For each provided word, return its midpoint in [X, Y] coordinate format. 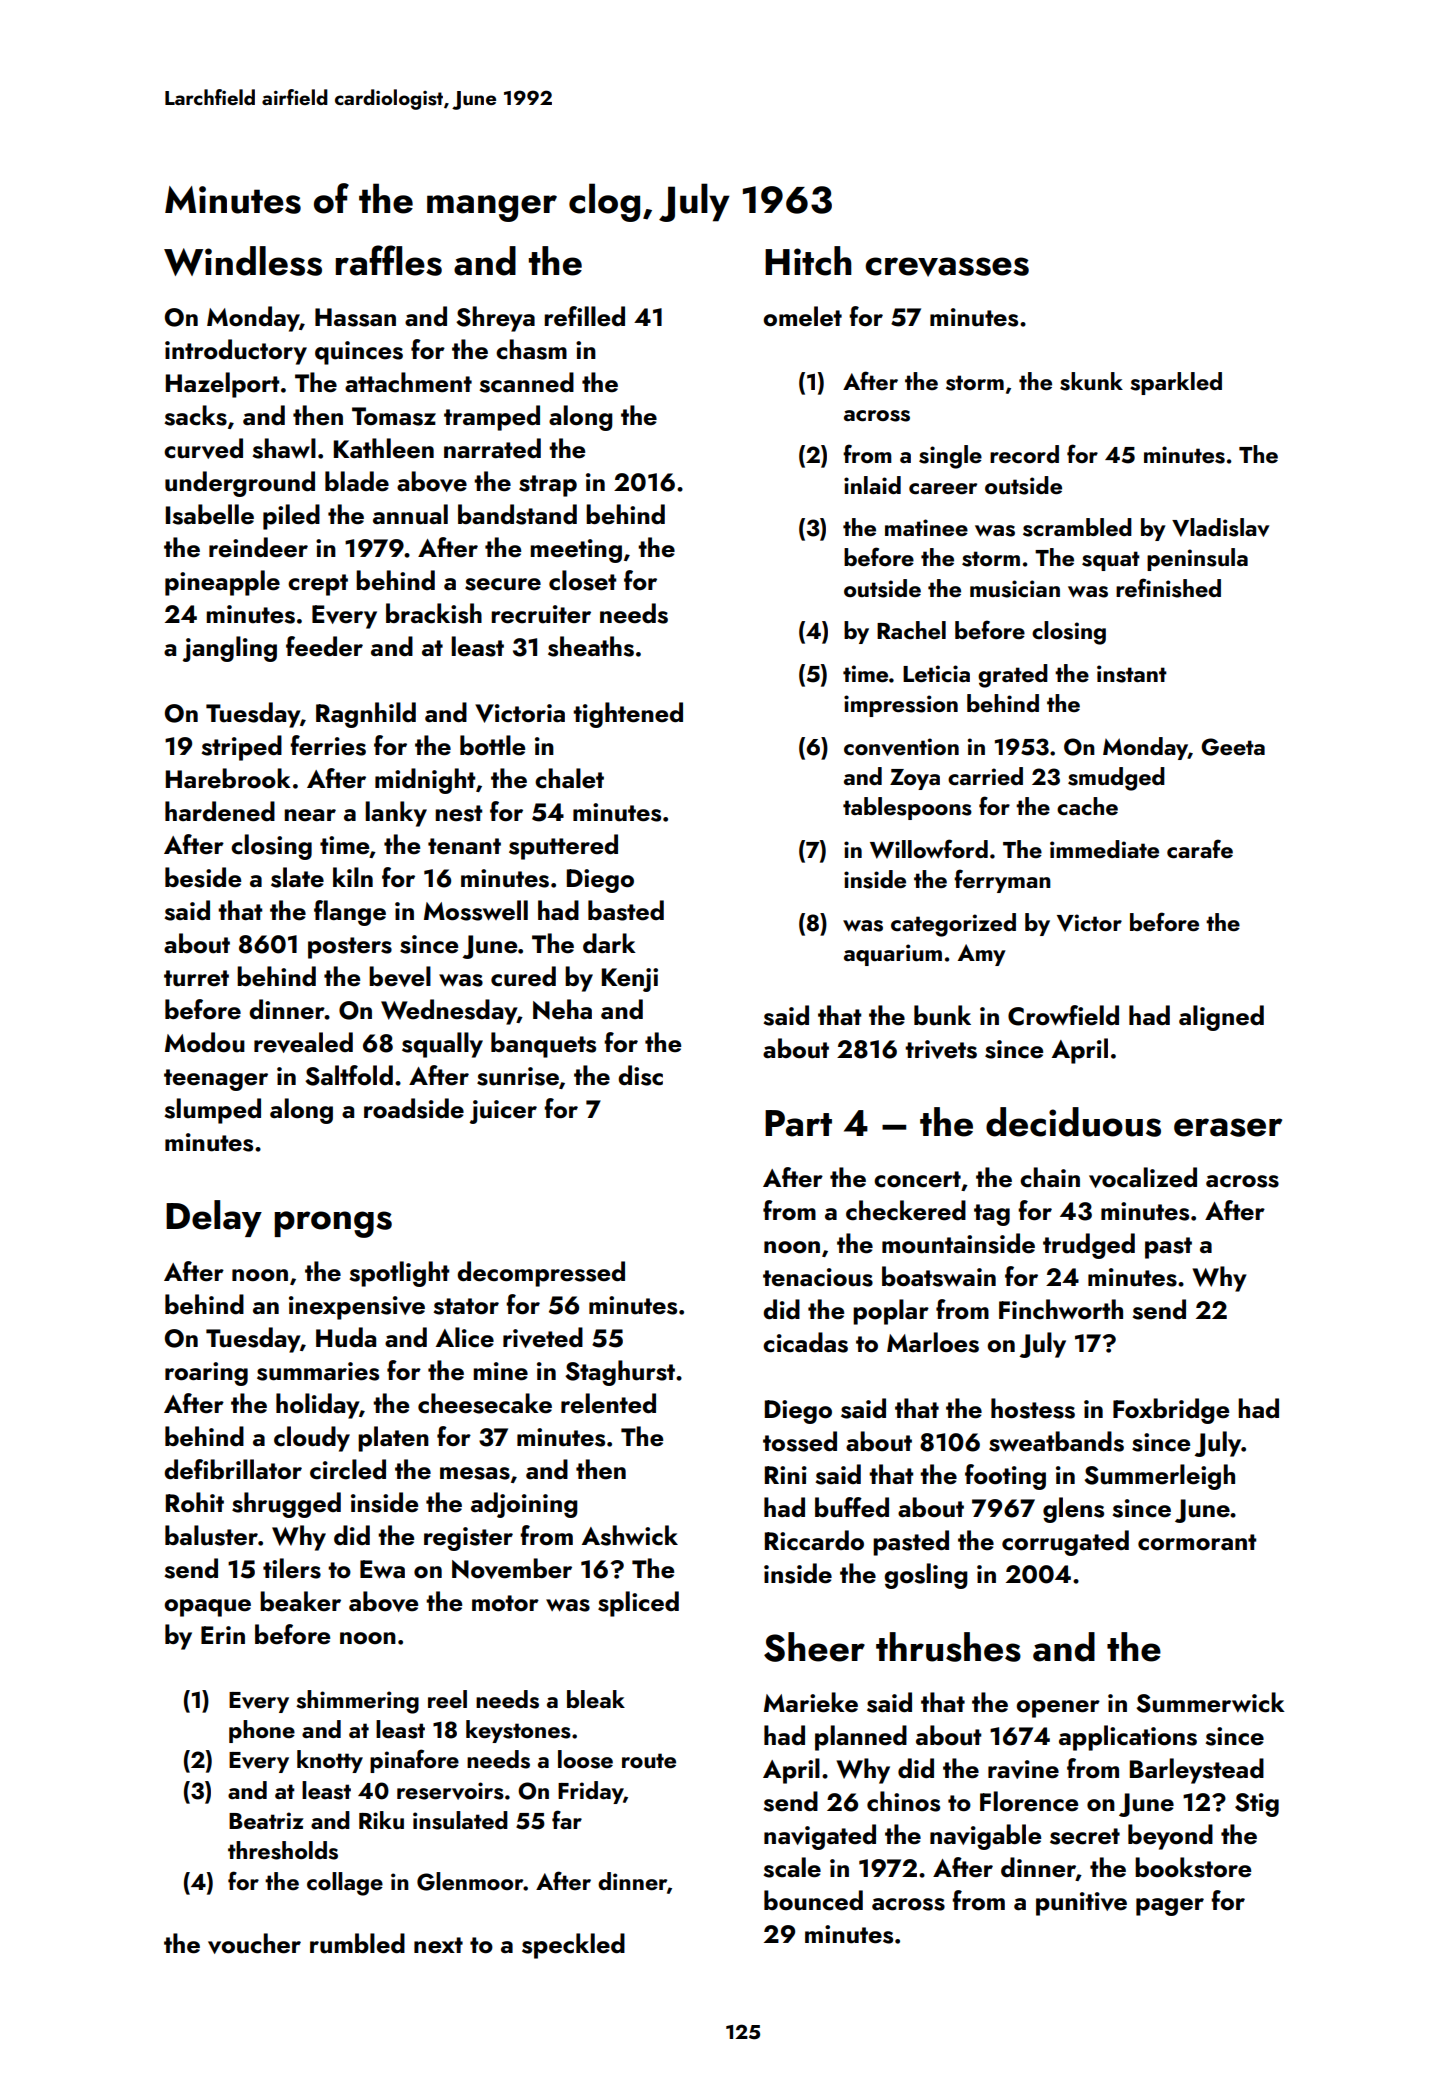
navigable [985, 1837]
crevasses [947, 267]
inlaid [872, 485]
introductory [236, 352]
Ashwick [630, 1535]
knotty [330, 1761]
